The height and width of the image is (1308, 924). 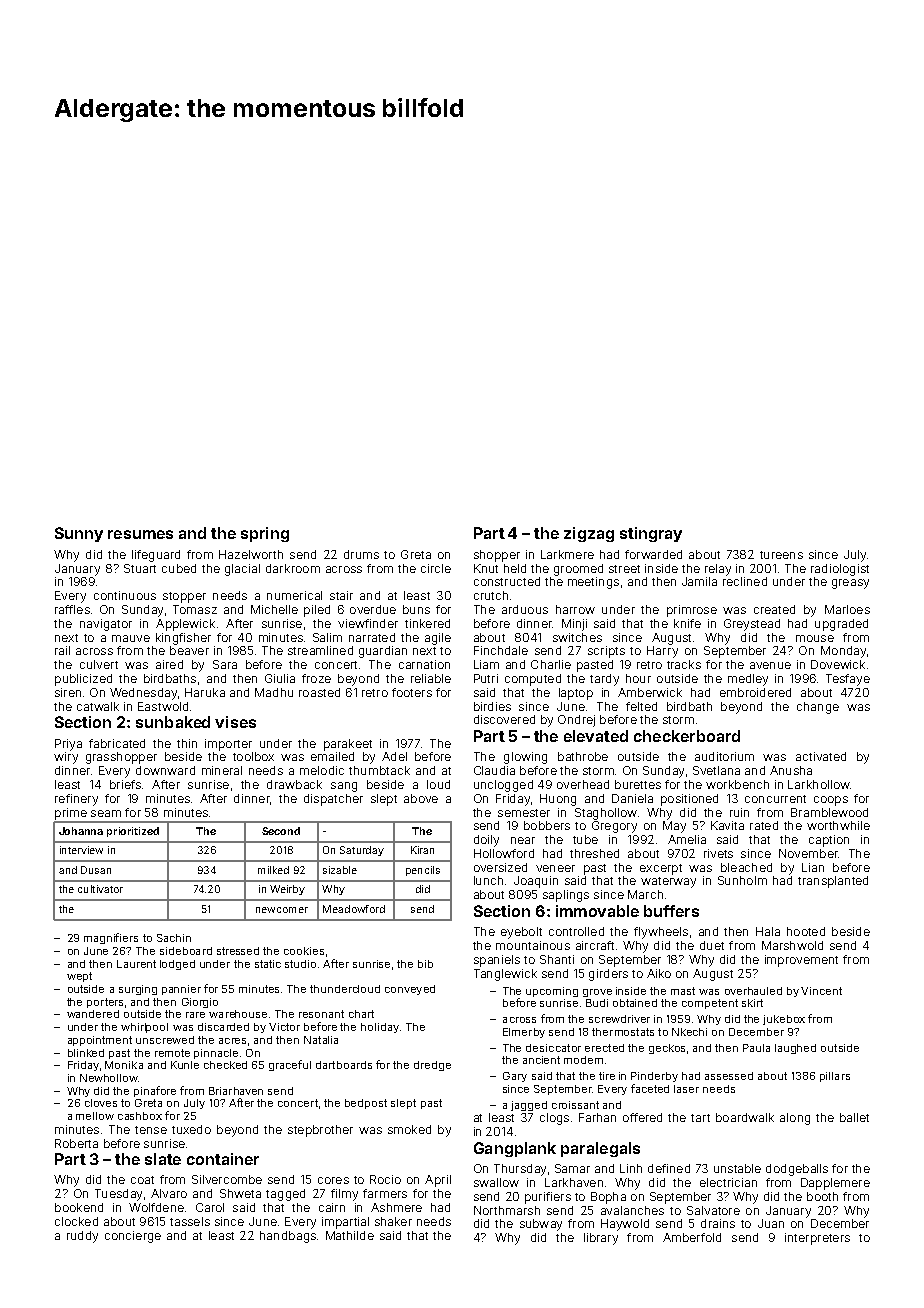 I want to click on Meadowford, so click(x=354, y=909).
